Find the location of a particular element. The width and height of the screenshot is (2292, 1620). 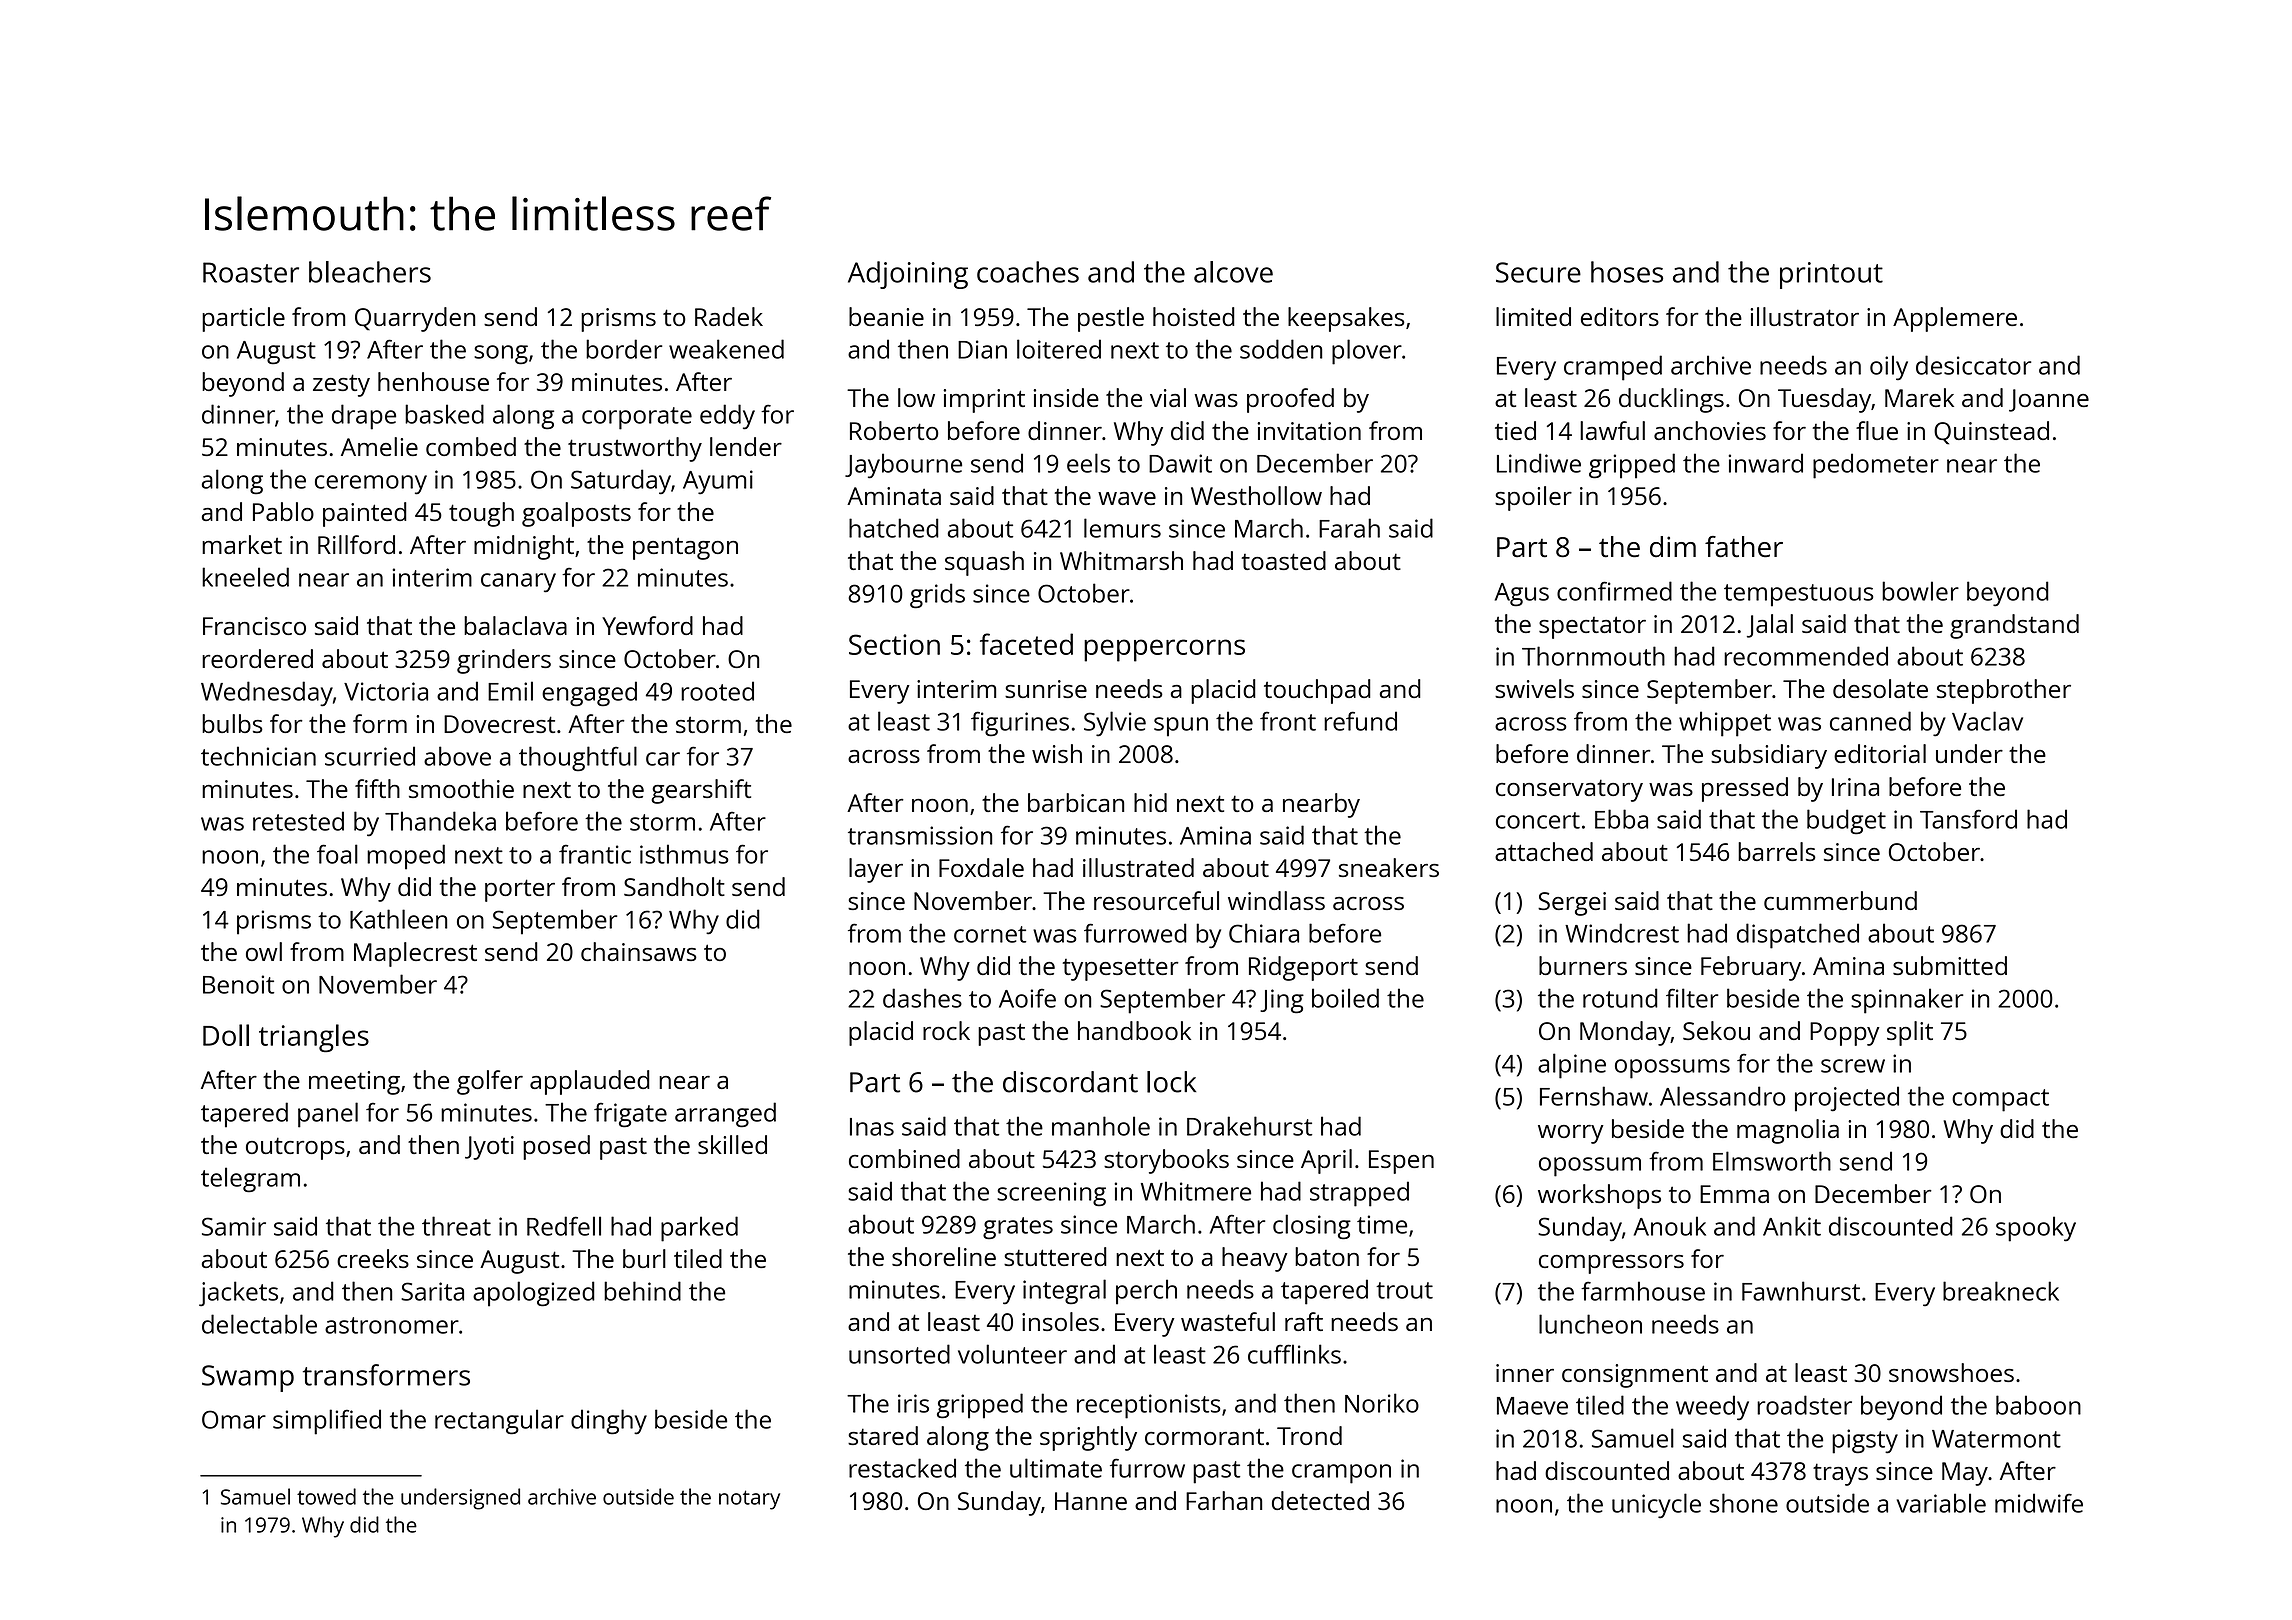

zesty is located at coordinates (341, 385).
